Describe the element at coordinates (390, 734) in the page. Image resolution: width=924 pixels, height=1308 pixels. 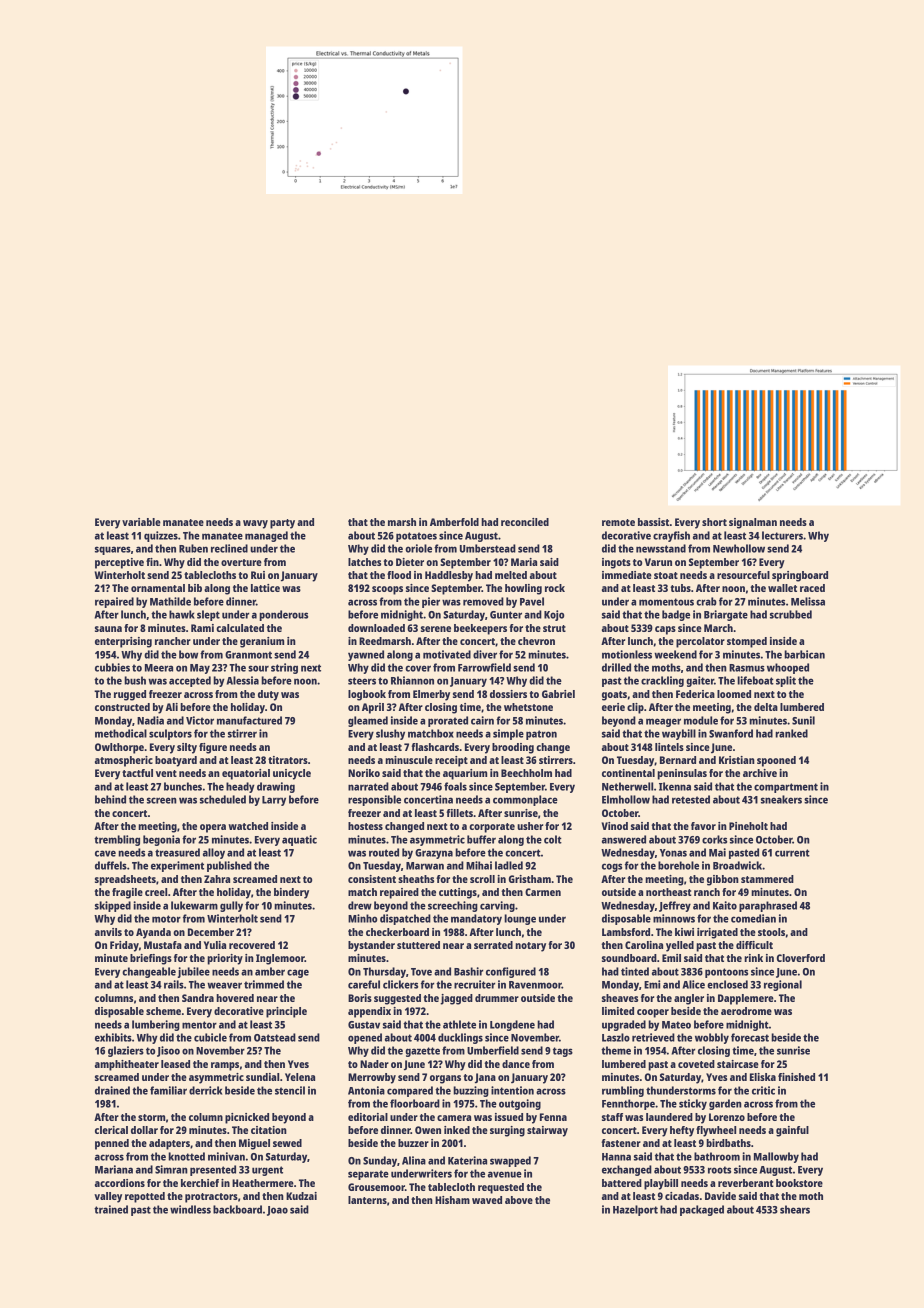
I see `slushy` at that location.
